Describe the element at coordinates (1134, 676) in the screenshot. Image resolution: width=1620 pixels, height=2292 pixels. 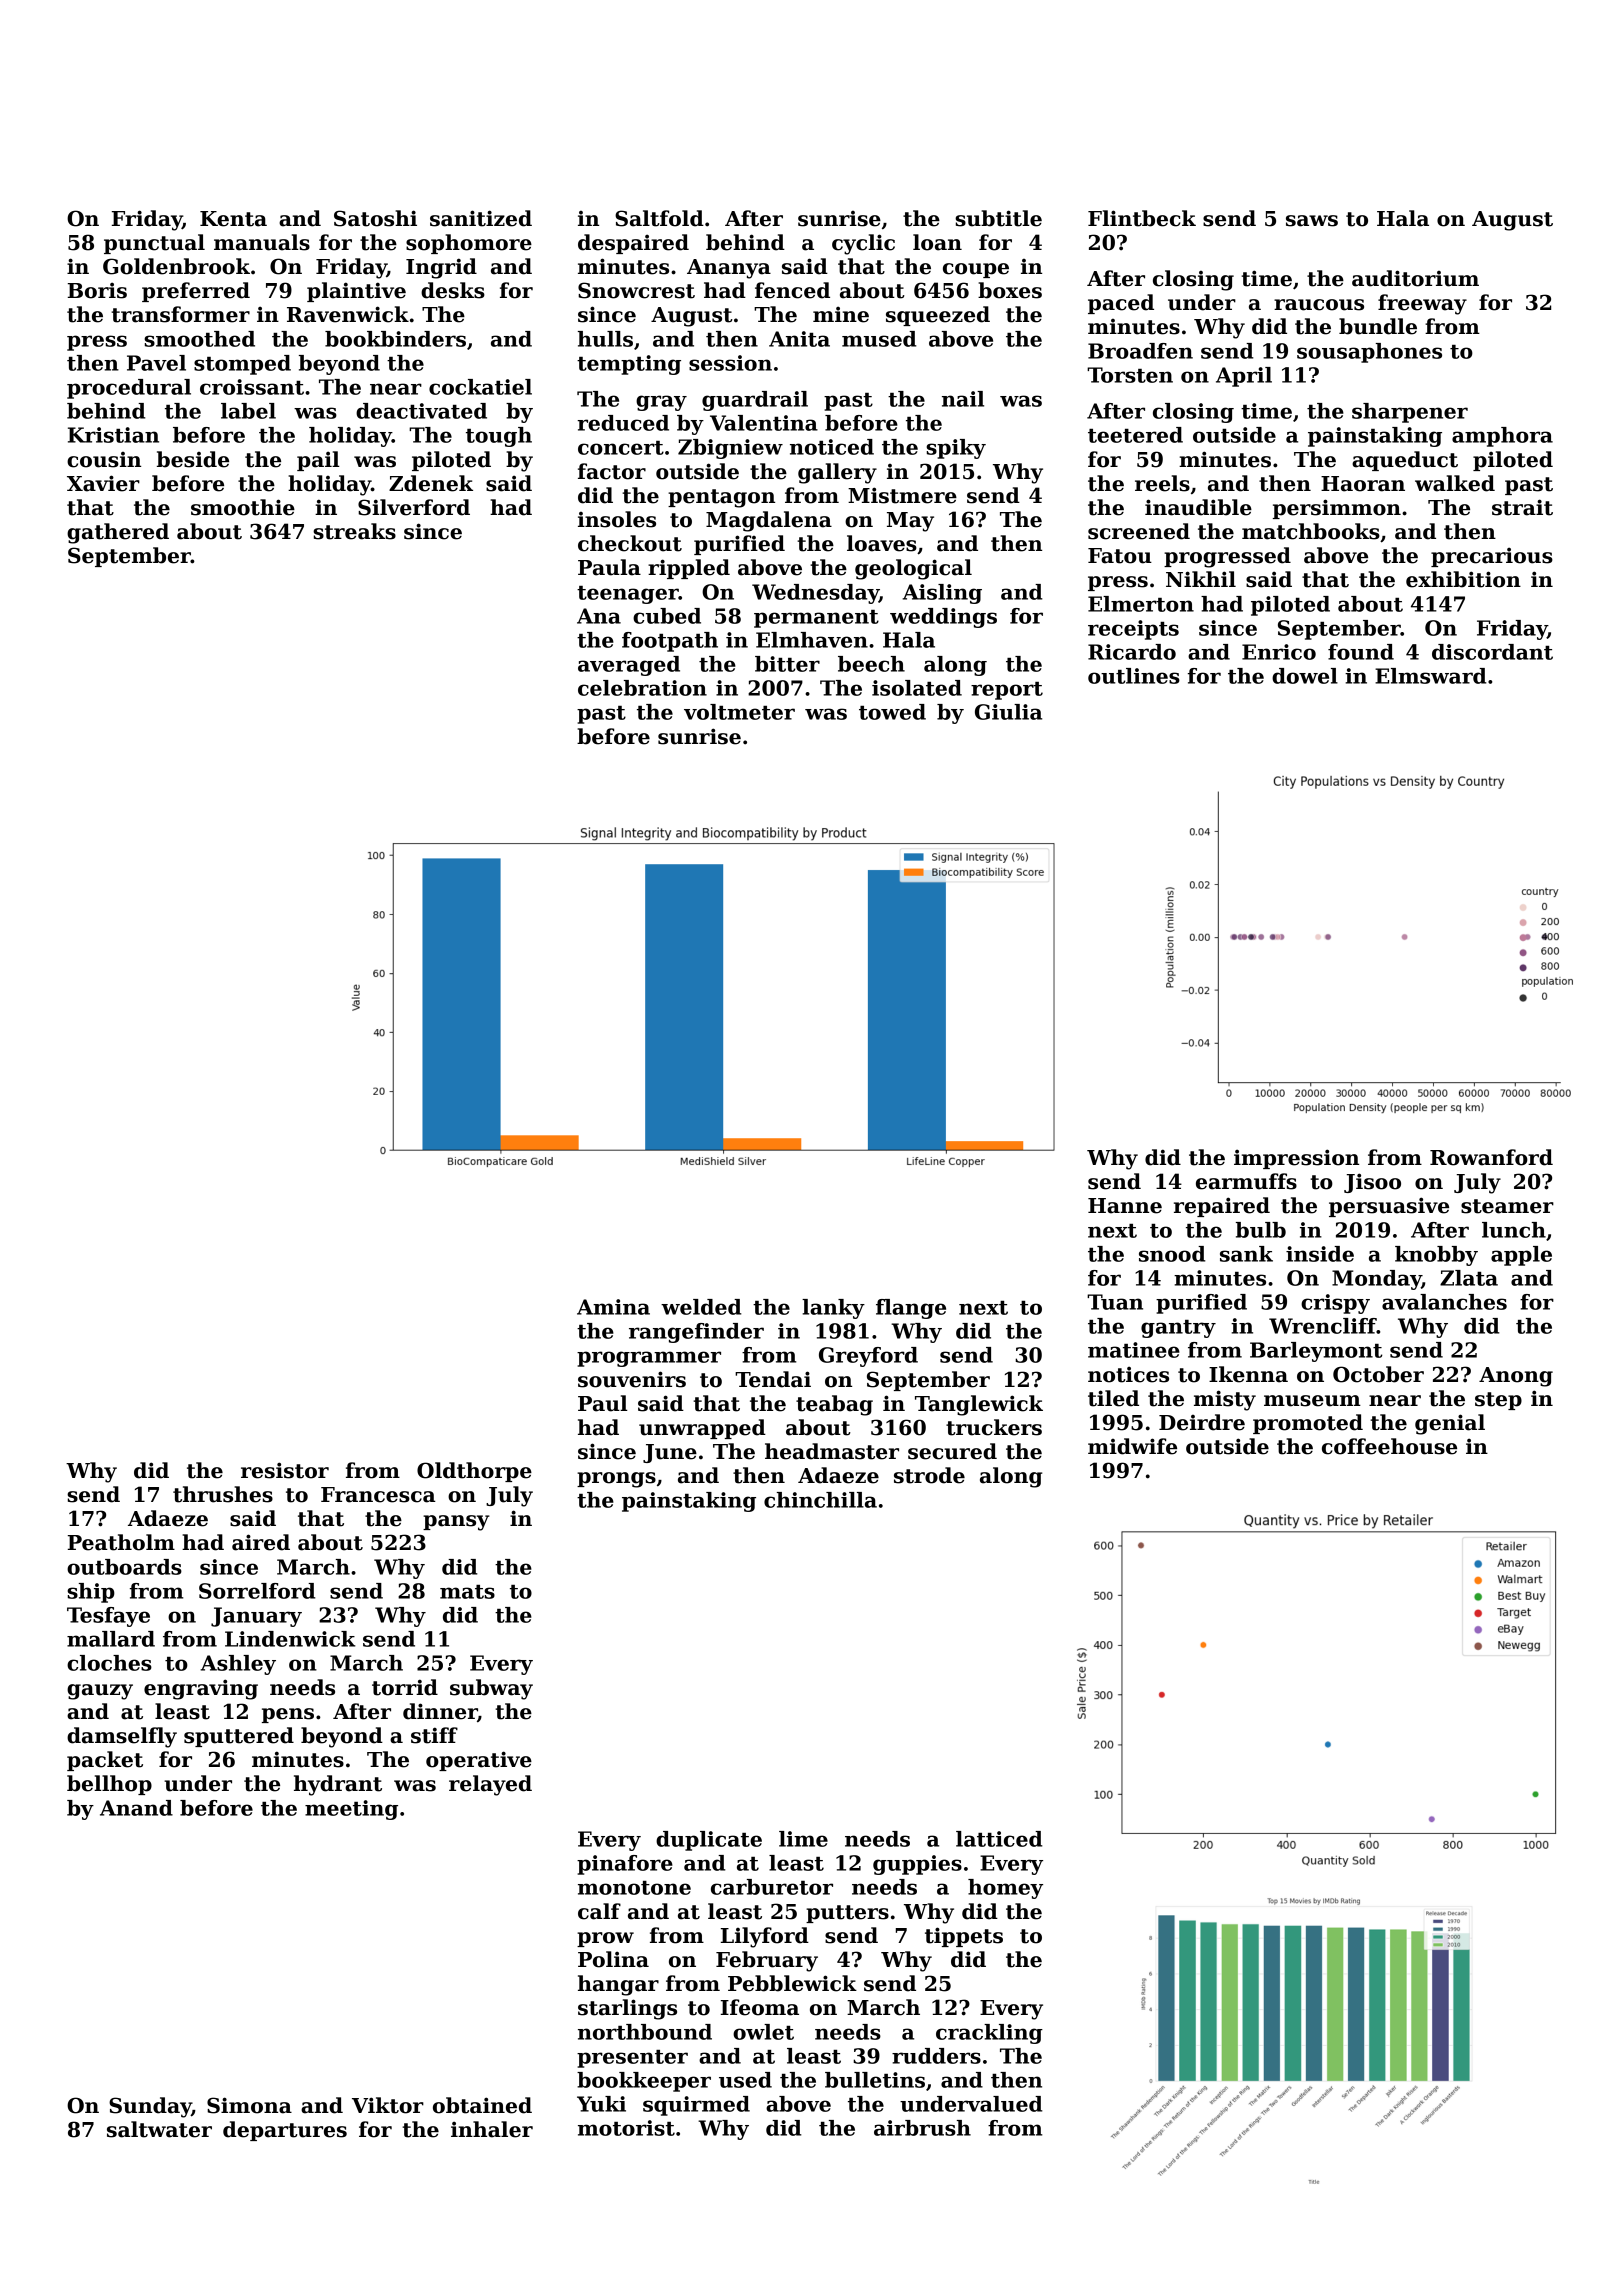
I see `outlines` at that location.
